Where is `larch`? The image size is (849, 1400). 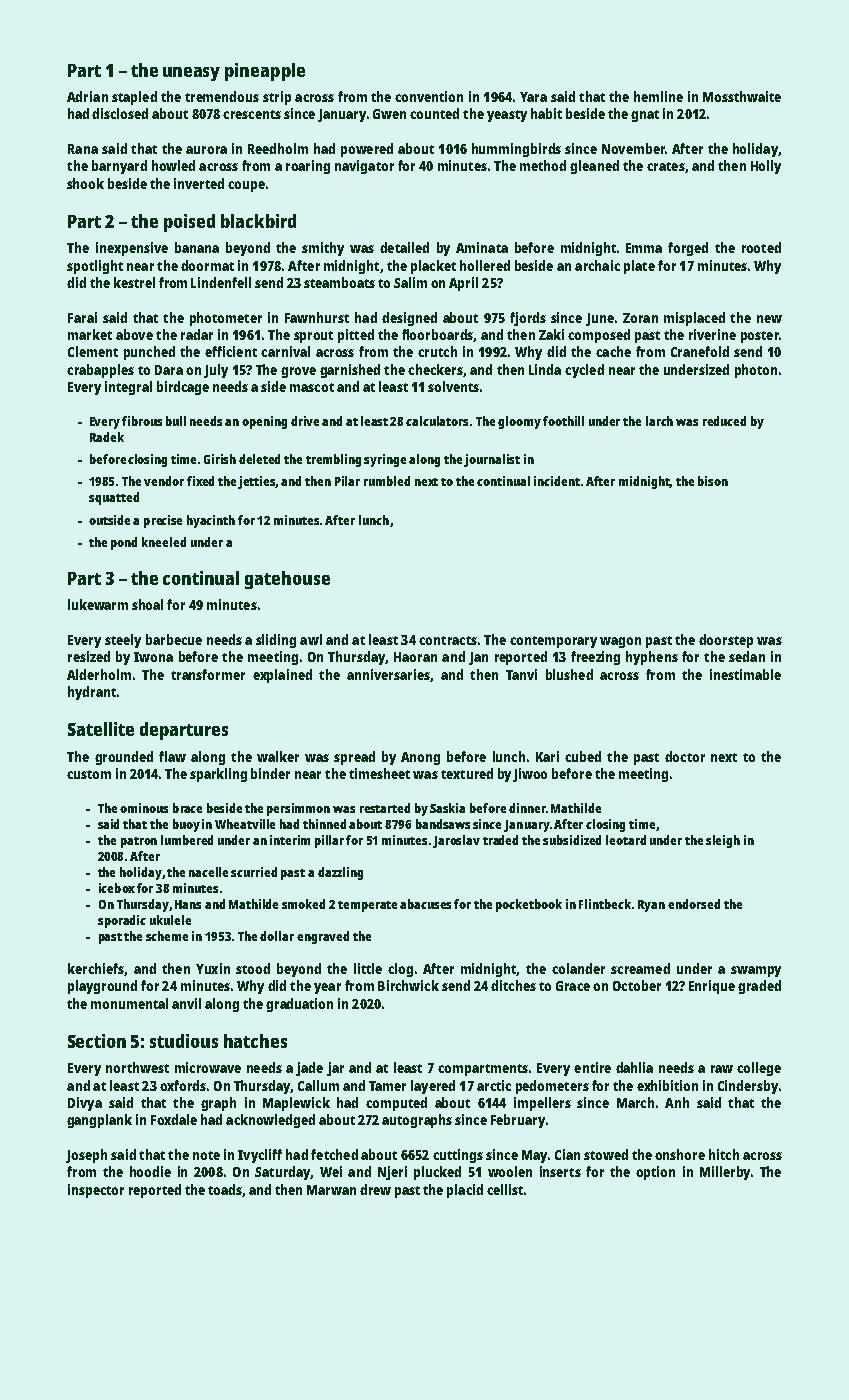 larch is located at coordinates (659, 421).
